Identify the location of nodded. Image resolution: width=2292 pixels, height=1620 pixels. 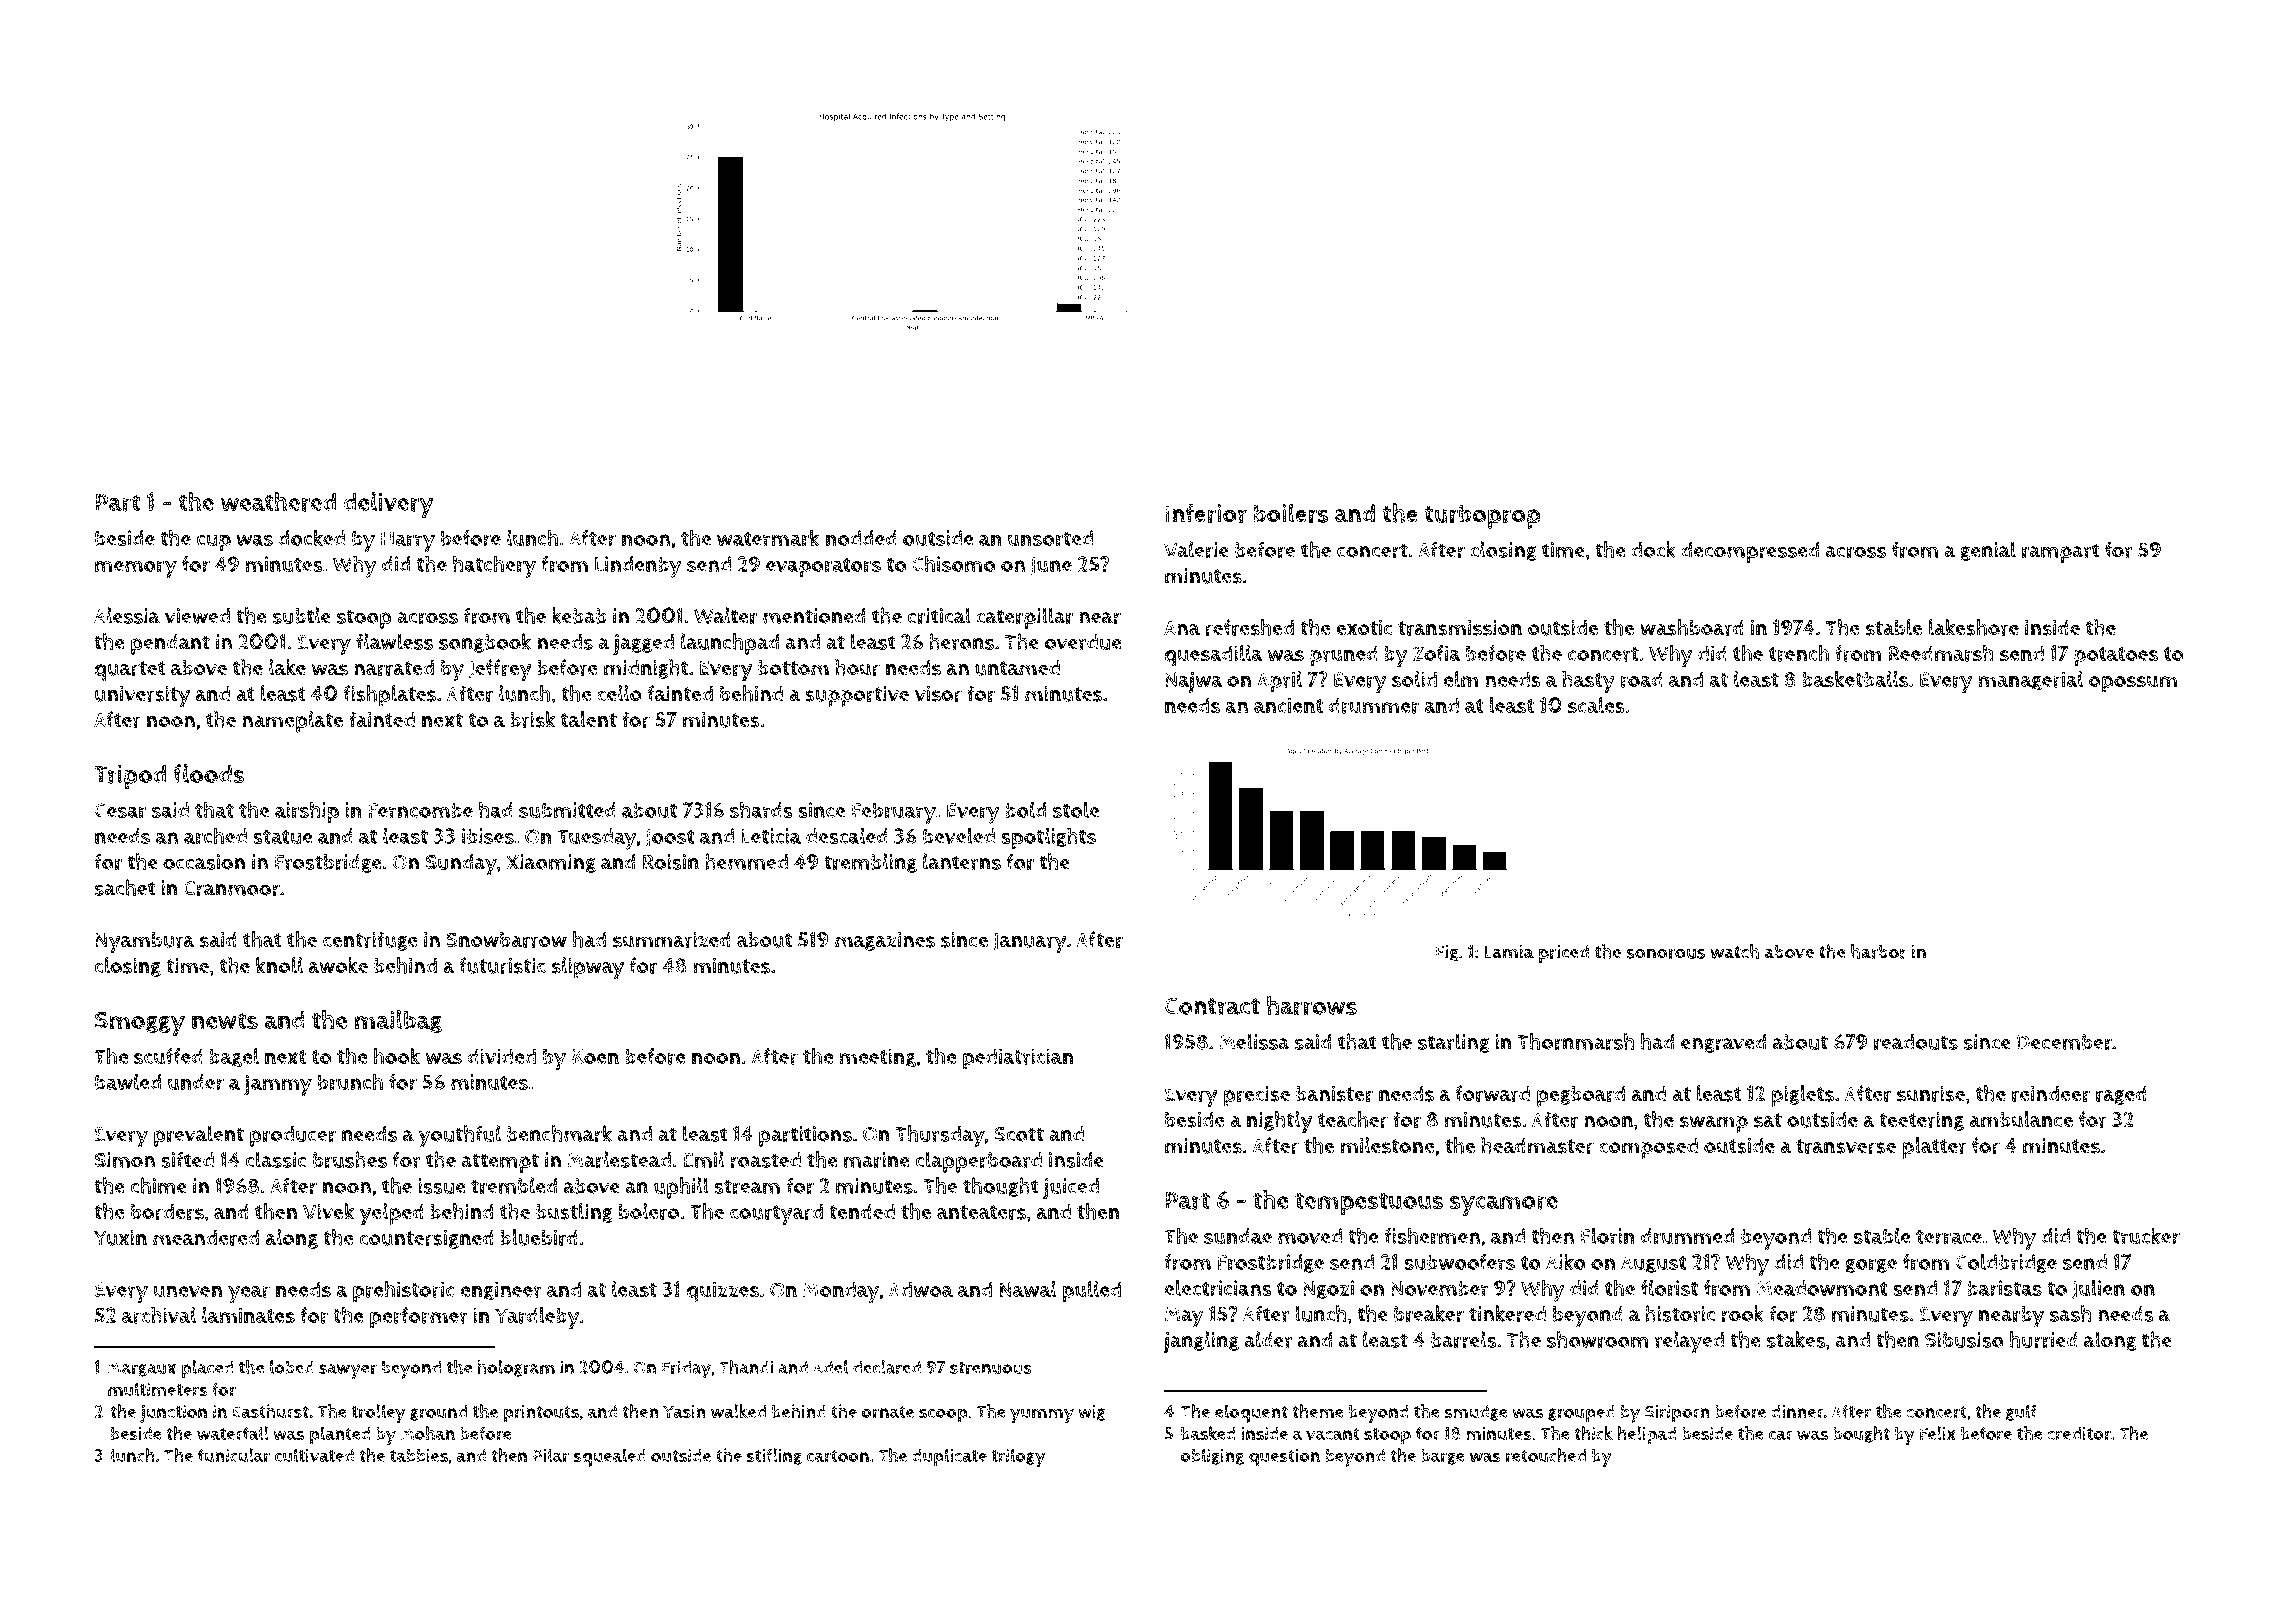
(861, 538).
